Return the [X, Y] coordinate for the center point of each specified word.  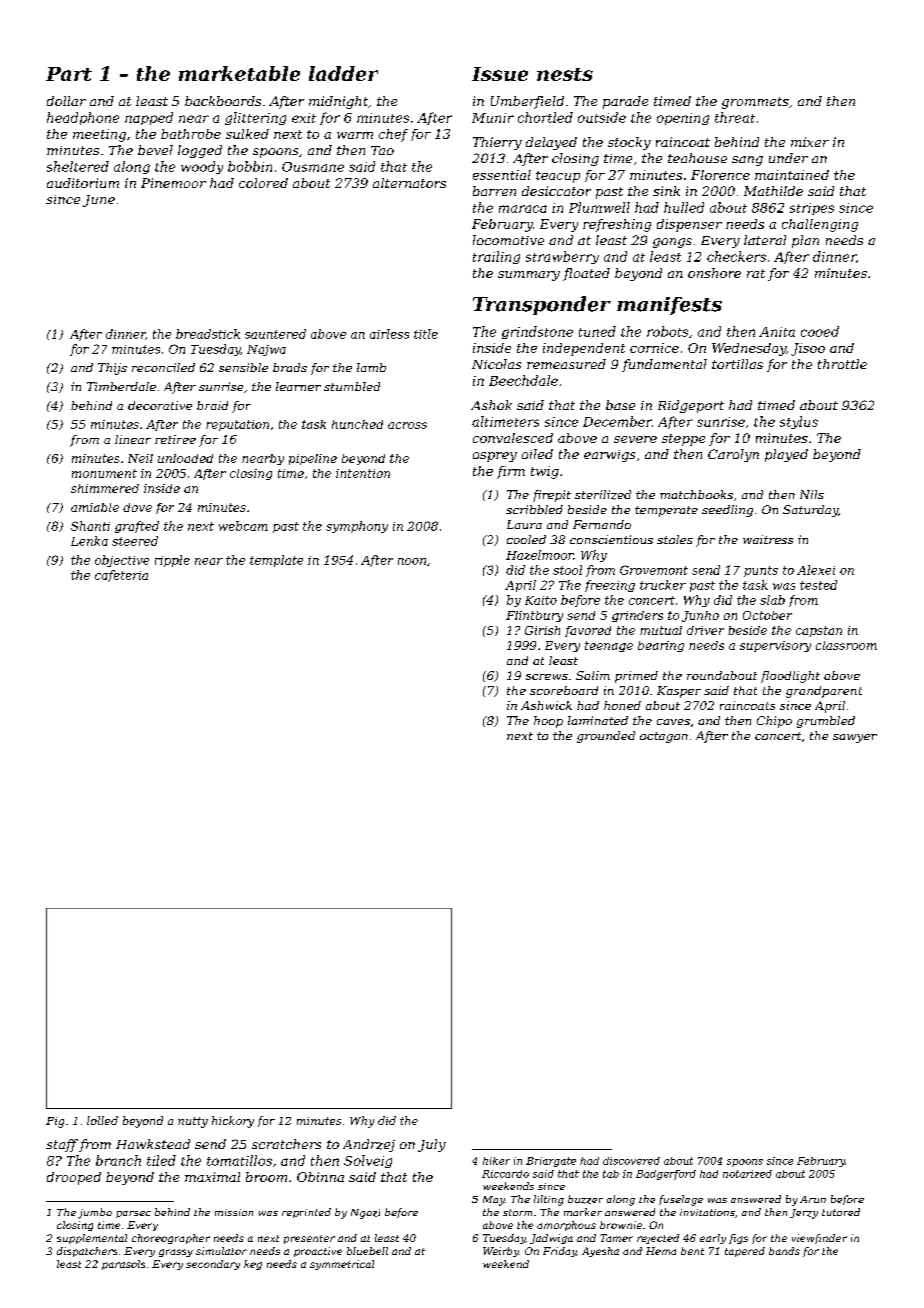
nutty [193, 1122]
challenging [820, 225]
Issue [500, 74]
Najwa [266, 350]
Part [69, 74]
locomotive [508, 240]
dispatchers [87, 1252]
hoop [548, 722]
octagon [664, 737]
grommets [755, 103]
